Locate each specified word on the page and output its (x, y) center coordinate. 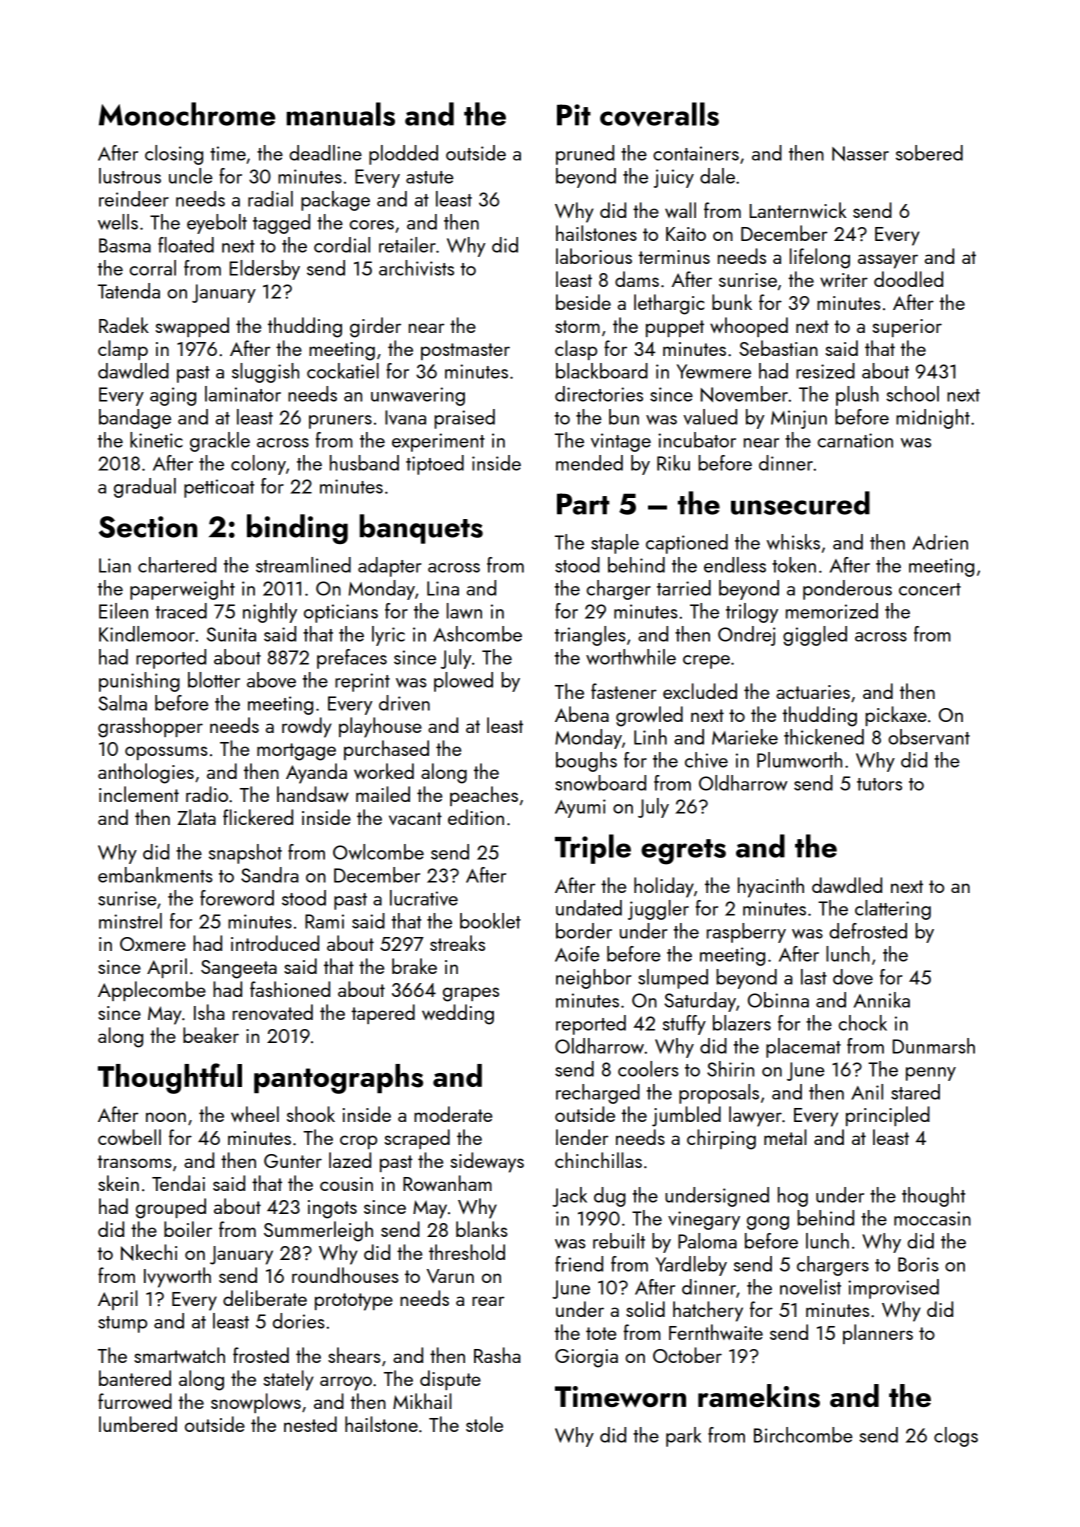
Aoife (577, 954)
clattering (893, 910)
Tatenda (129, 291)
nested (310, 1424)
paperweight (182, 590)
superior (907, 328)
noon (166, 1117)
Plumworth (799, 760)
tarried (684, 588)
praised (464, 419)
